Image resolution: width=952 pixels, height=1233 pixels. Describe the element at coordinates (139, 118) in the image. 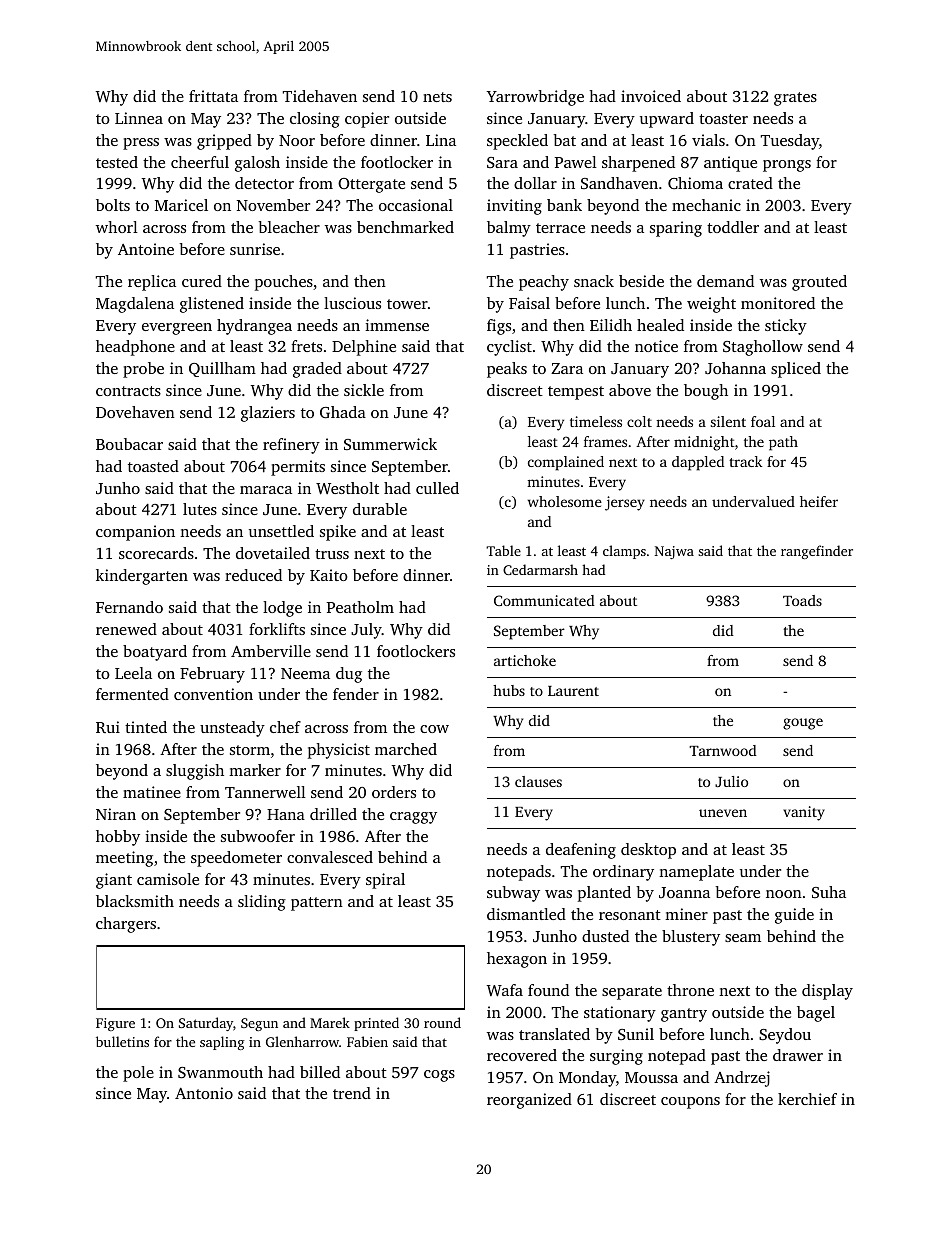

I see `Linnea` at that location.
